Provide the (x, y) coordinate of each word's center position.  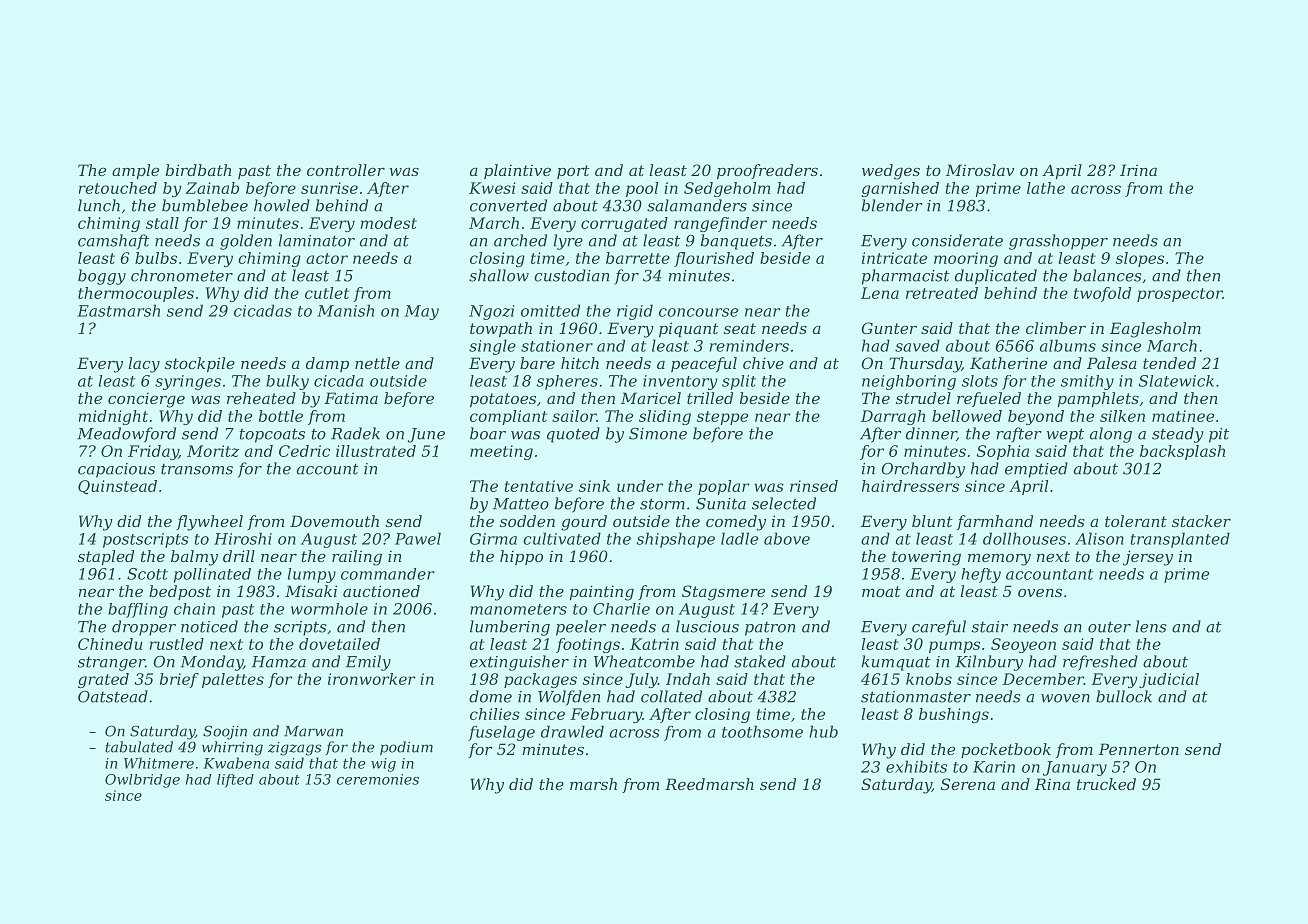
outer (1109, 627)
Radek (355, 433)
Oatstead (113, 696)
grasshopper (1058, 242)
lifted (235, 781)
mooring (966, 259)
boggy (102, 277)
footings (588, 645)
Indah (688, 679)
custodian (571, 275)
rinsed (814, 486)
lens (1151, 626)
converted (508, 205)
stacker (1201, 521)
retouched (118, 188)
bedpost (180, 592)
